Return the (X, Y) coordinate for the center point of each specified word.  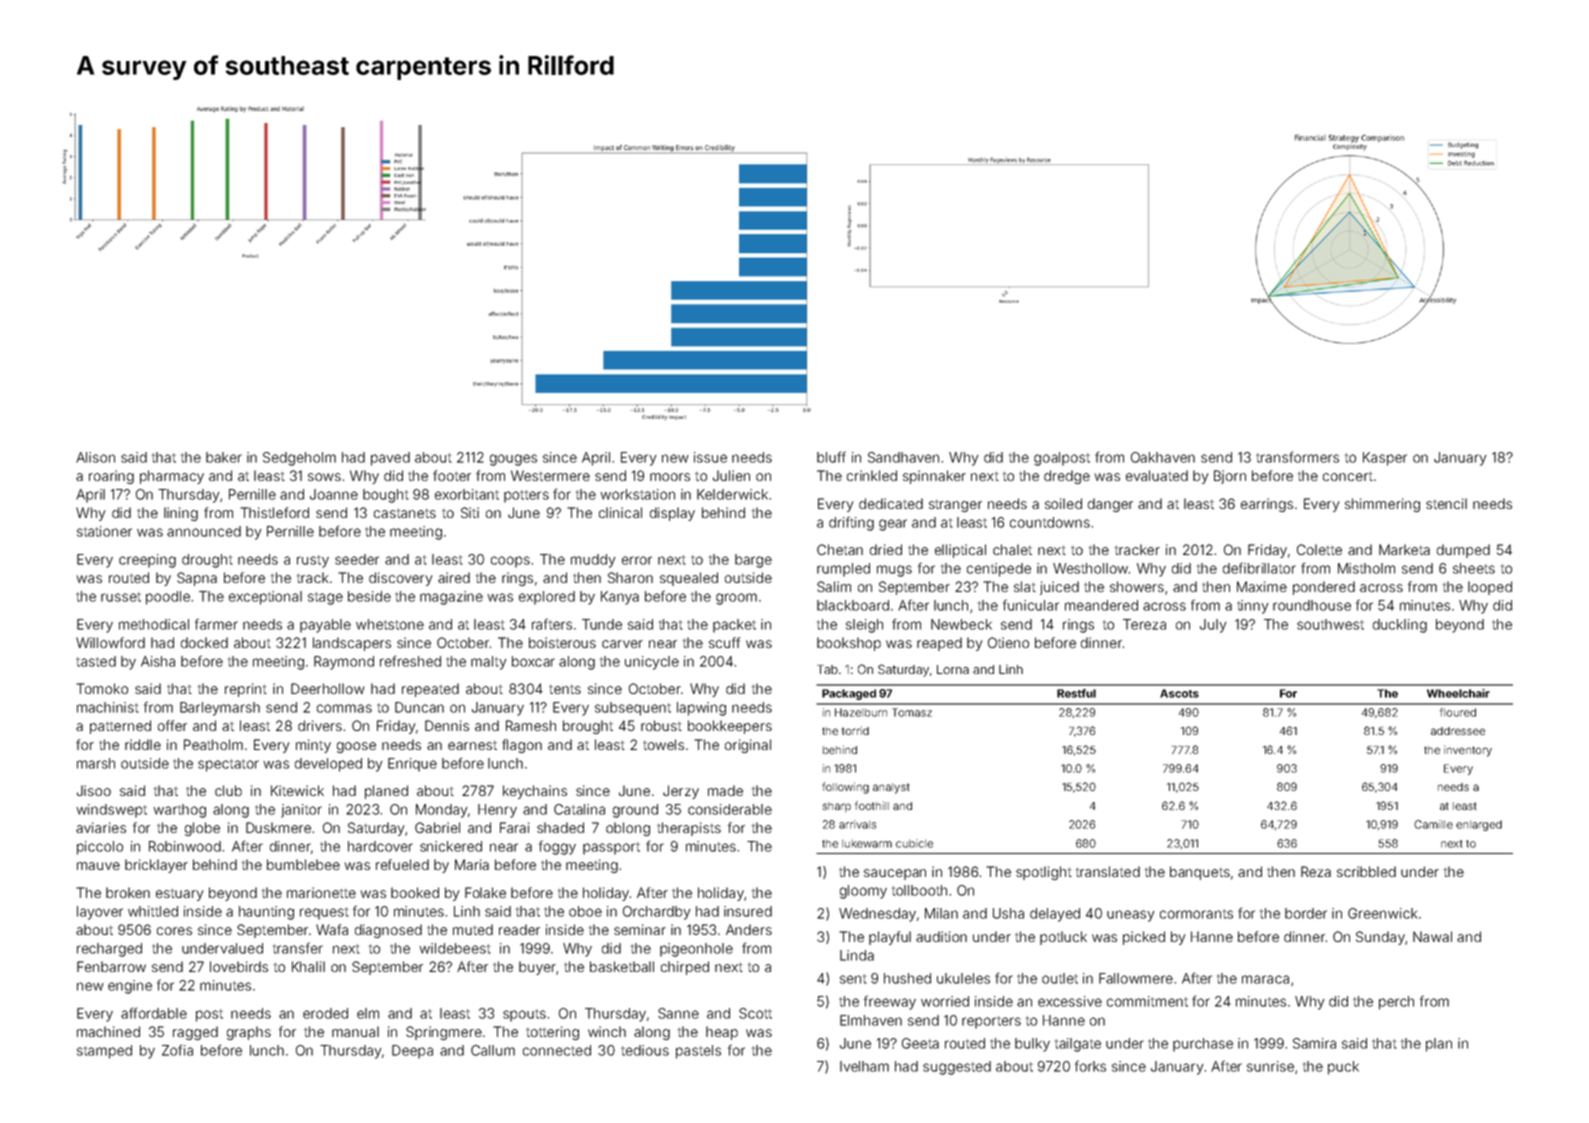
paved (390, 459)
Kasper (1385, 459)
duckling (1400, 626)
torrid (855, 730)
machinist (108, 707)
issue (710, 457)
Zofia (177, 1050)
